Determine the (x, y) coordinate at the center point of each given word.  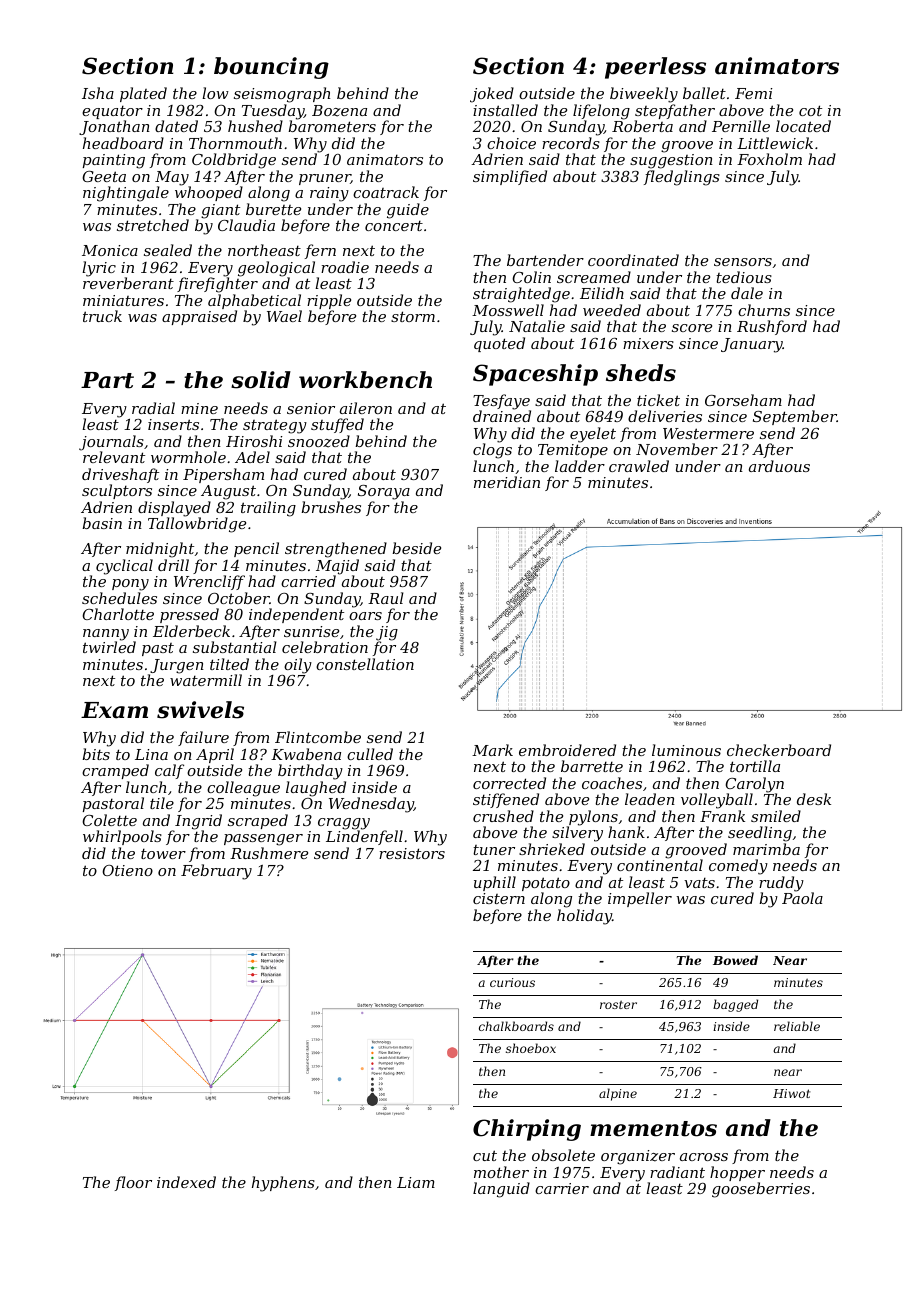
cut (485, 1155)
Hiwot (791, 1093)
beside (416, 548)
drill (173, 565)
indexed (186, 1182)
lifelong (601, 112)
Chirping (527, 1130)
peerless (655, 68)
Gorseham (743, 400)
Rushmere (269, 853)
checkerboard (779, 750)
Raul (386, 598)
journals (111, 443)
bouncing (271, 68)
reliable (797, 1026)
